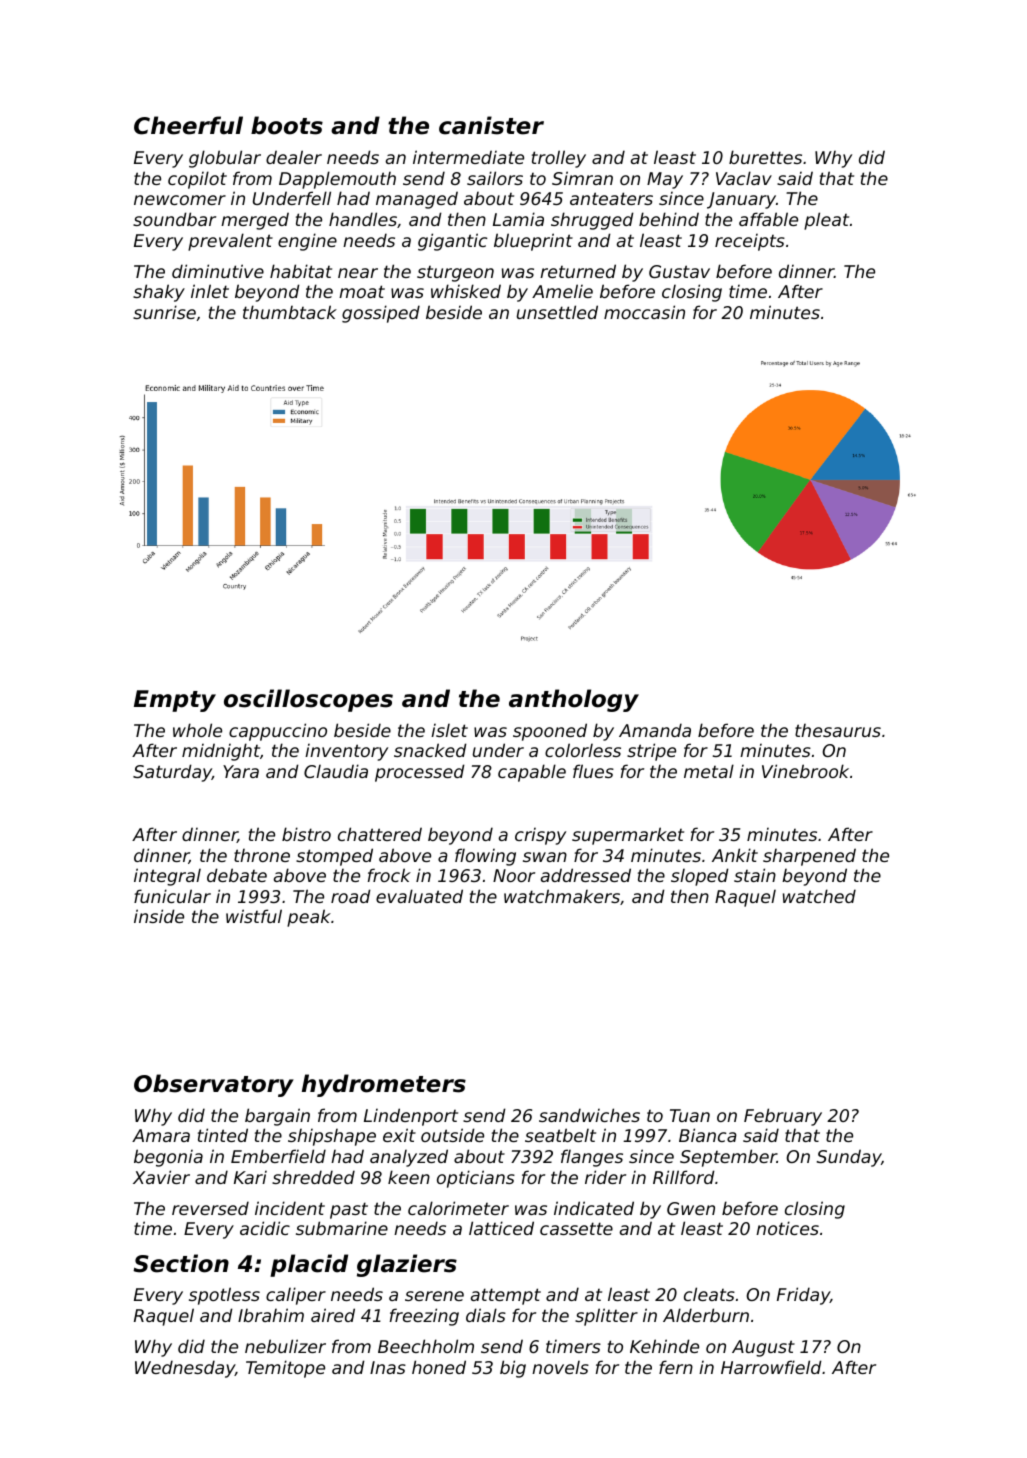 This image has width=1027, height=1458. I want to click on sandwiches, so click(589, 1115).
